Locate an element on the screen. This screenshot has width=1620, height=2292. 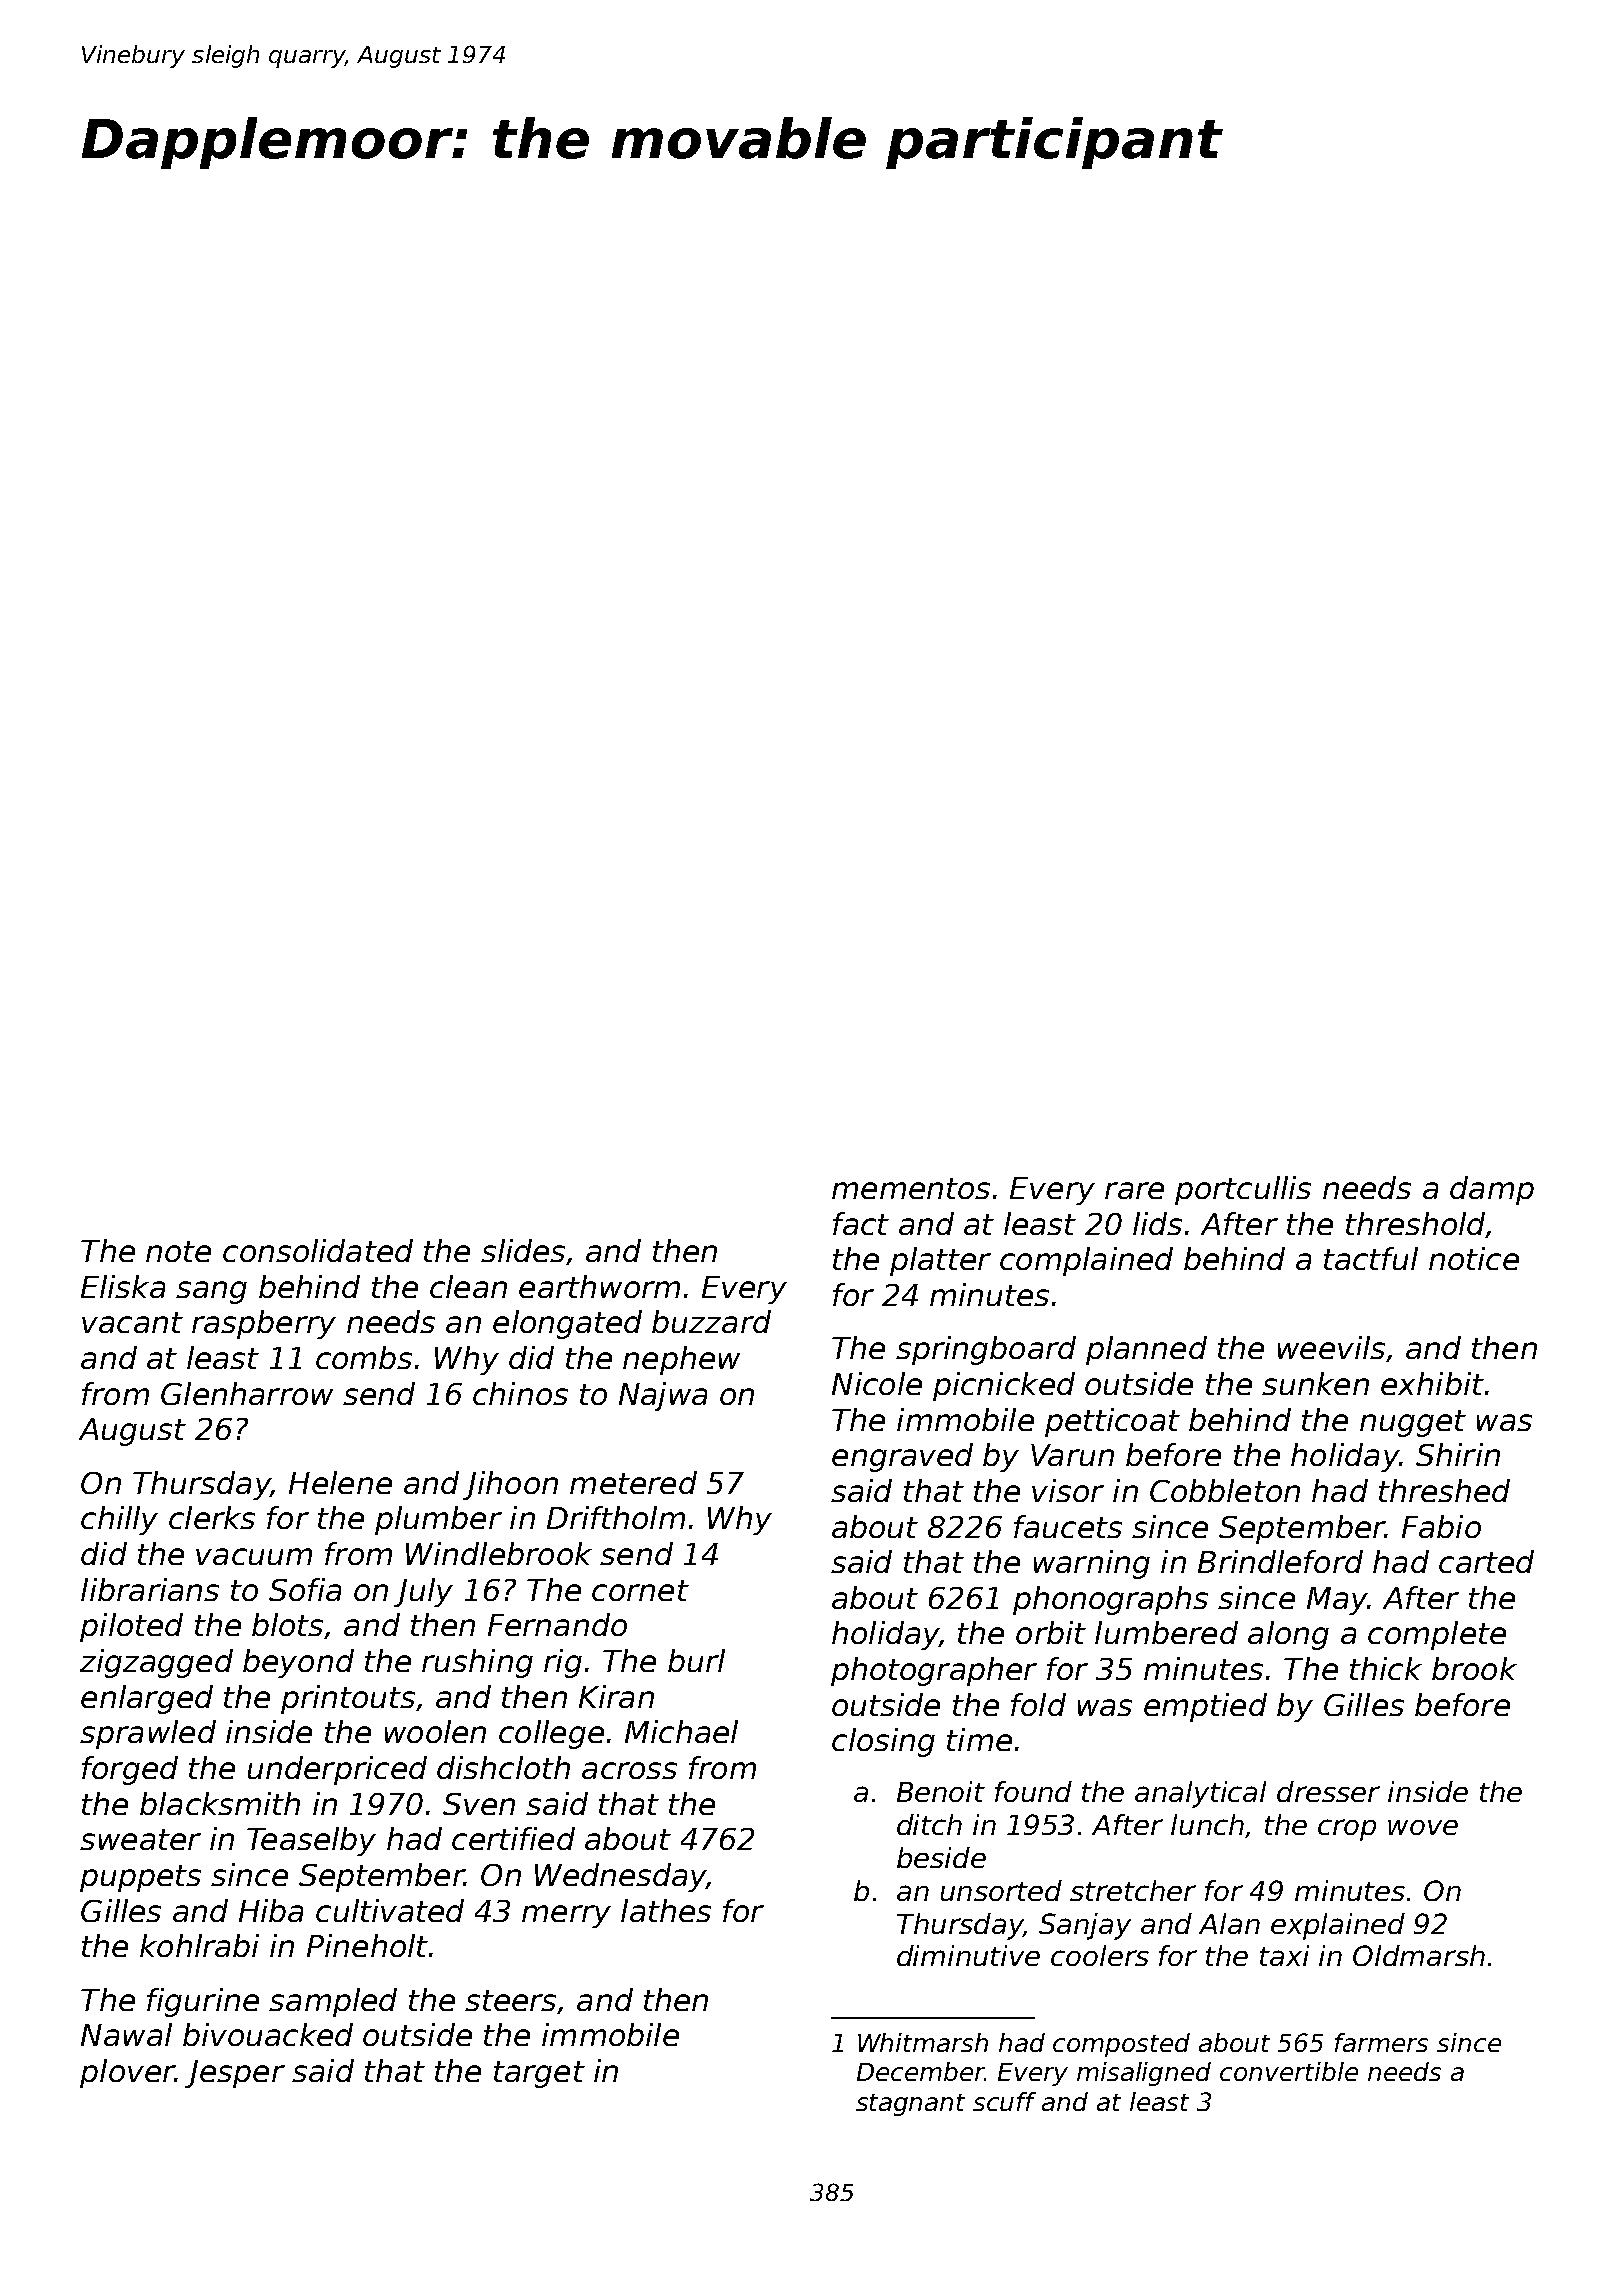
mementos is located at coordinates (911, 1188).
